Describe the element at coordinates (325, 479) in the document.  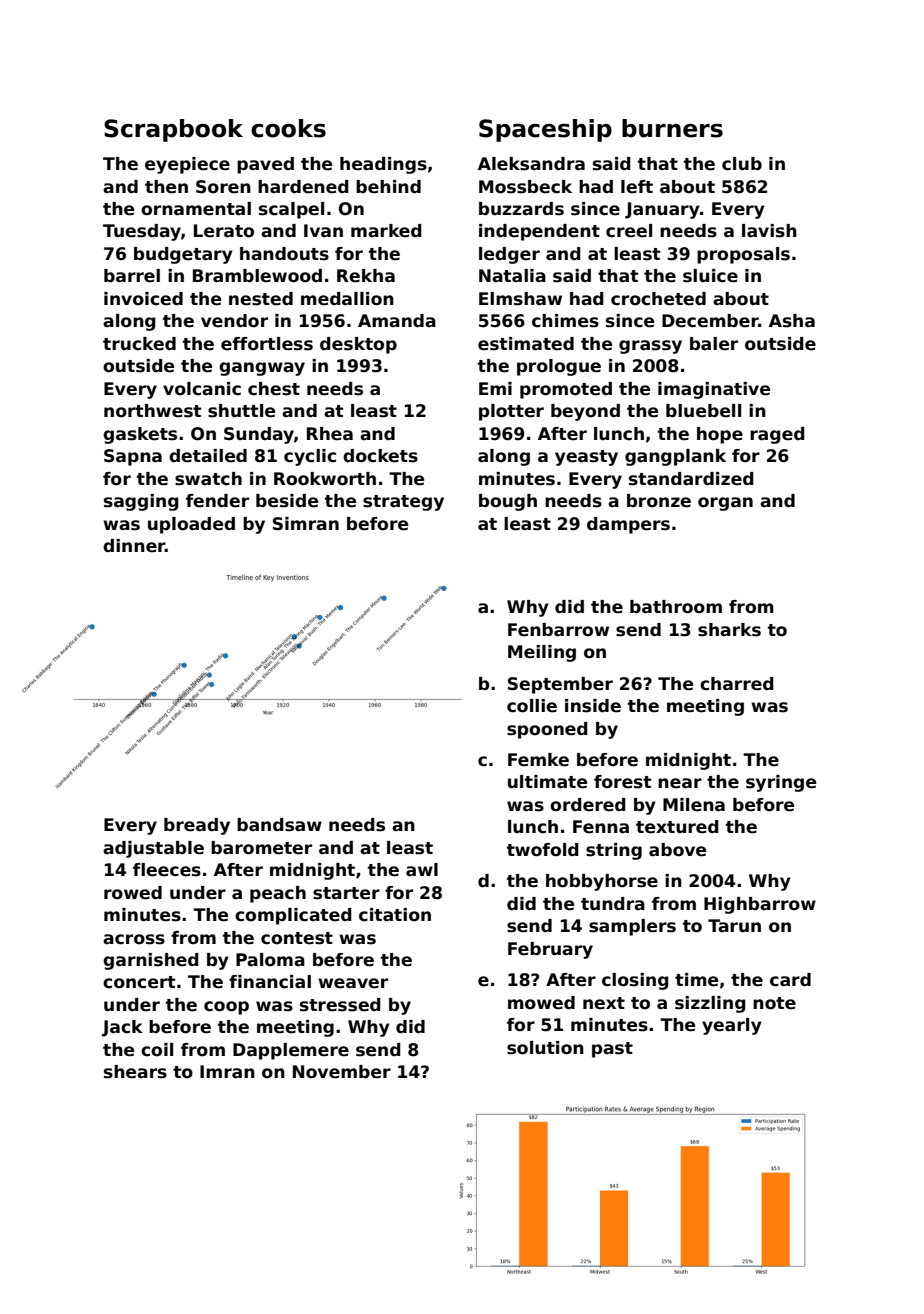
I see `Rookworth` at that location.
